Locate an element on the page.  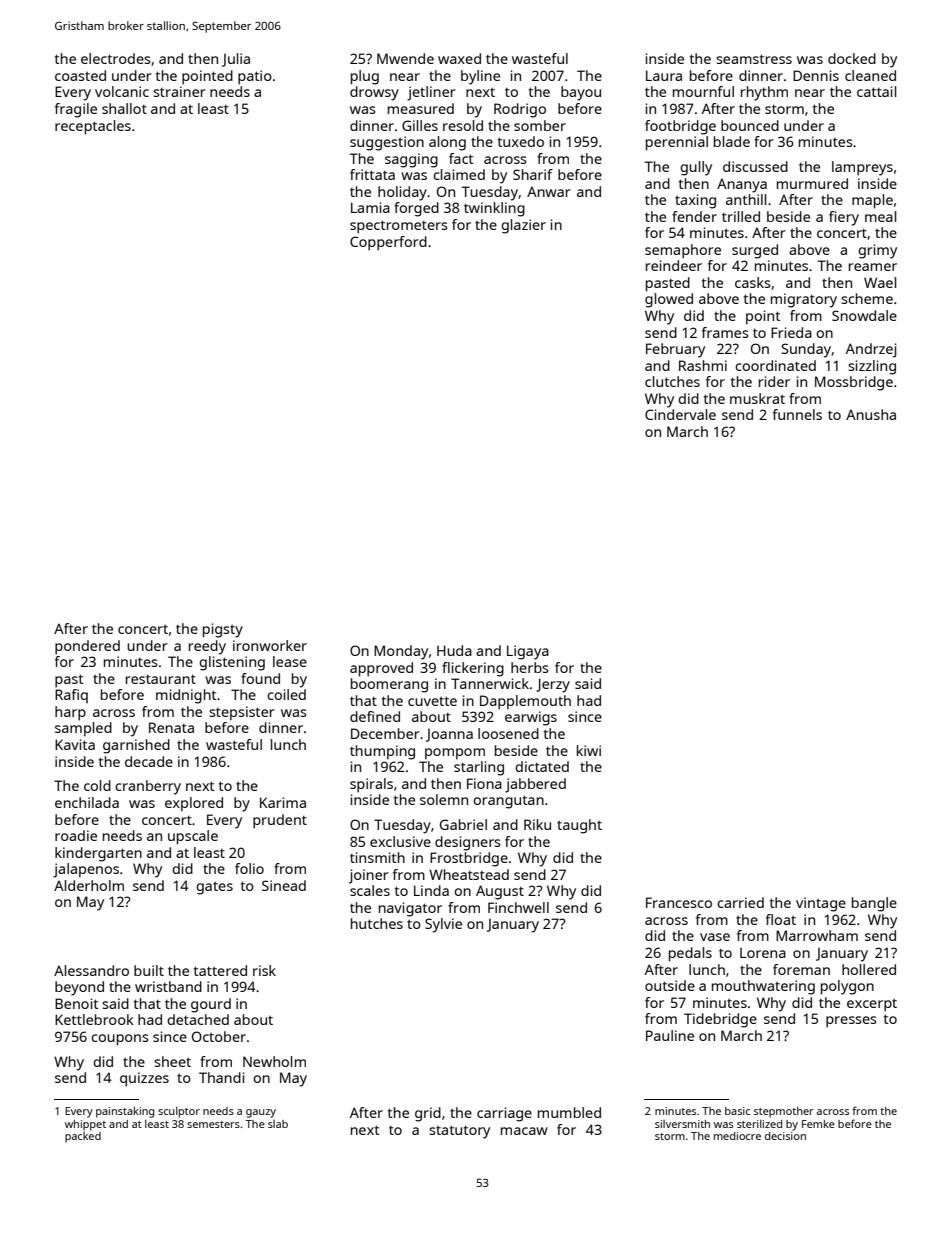
taught is located at coordinates (579, 826).
